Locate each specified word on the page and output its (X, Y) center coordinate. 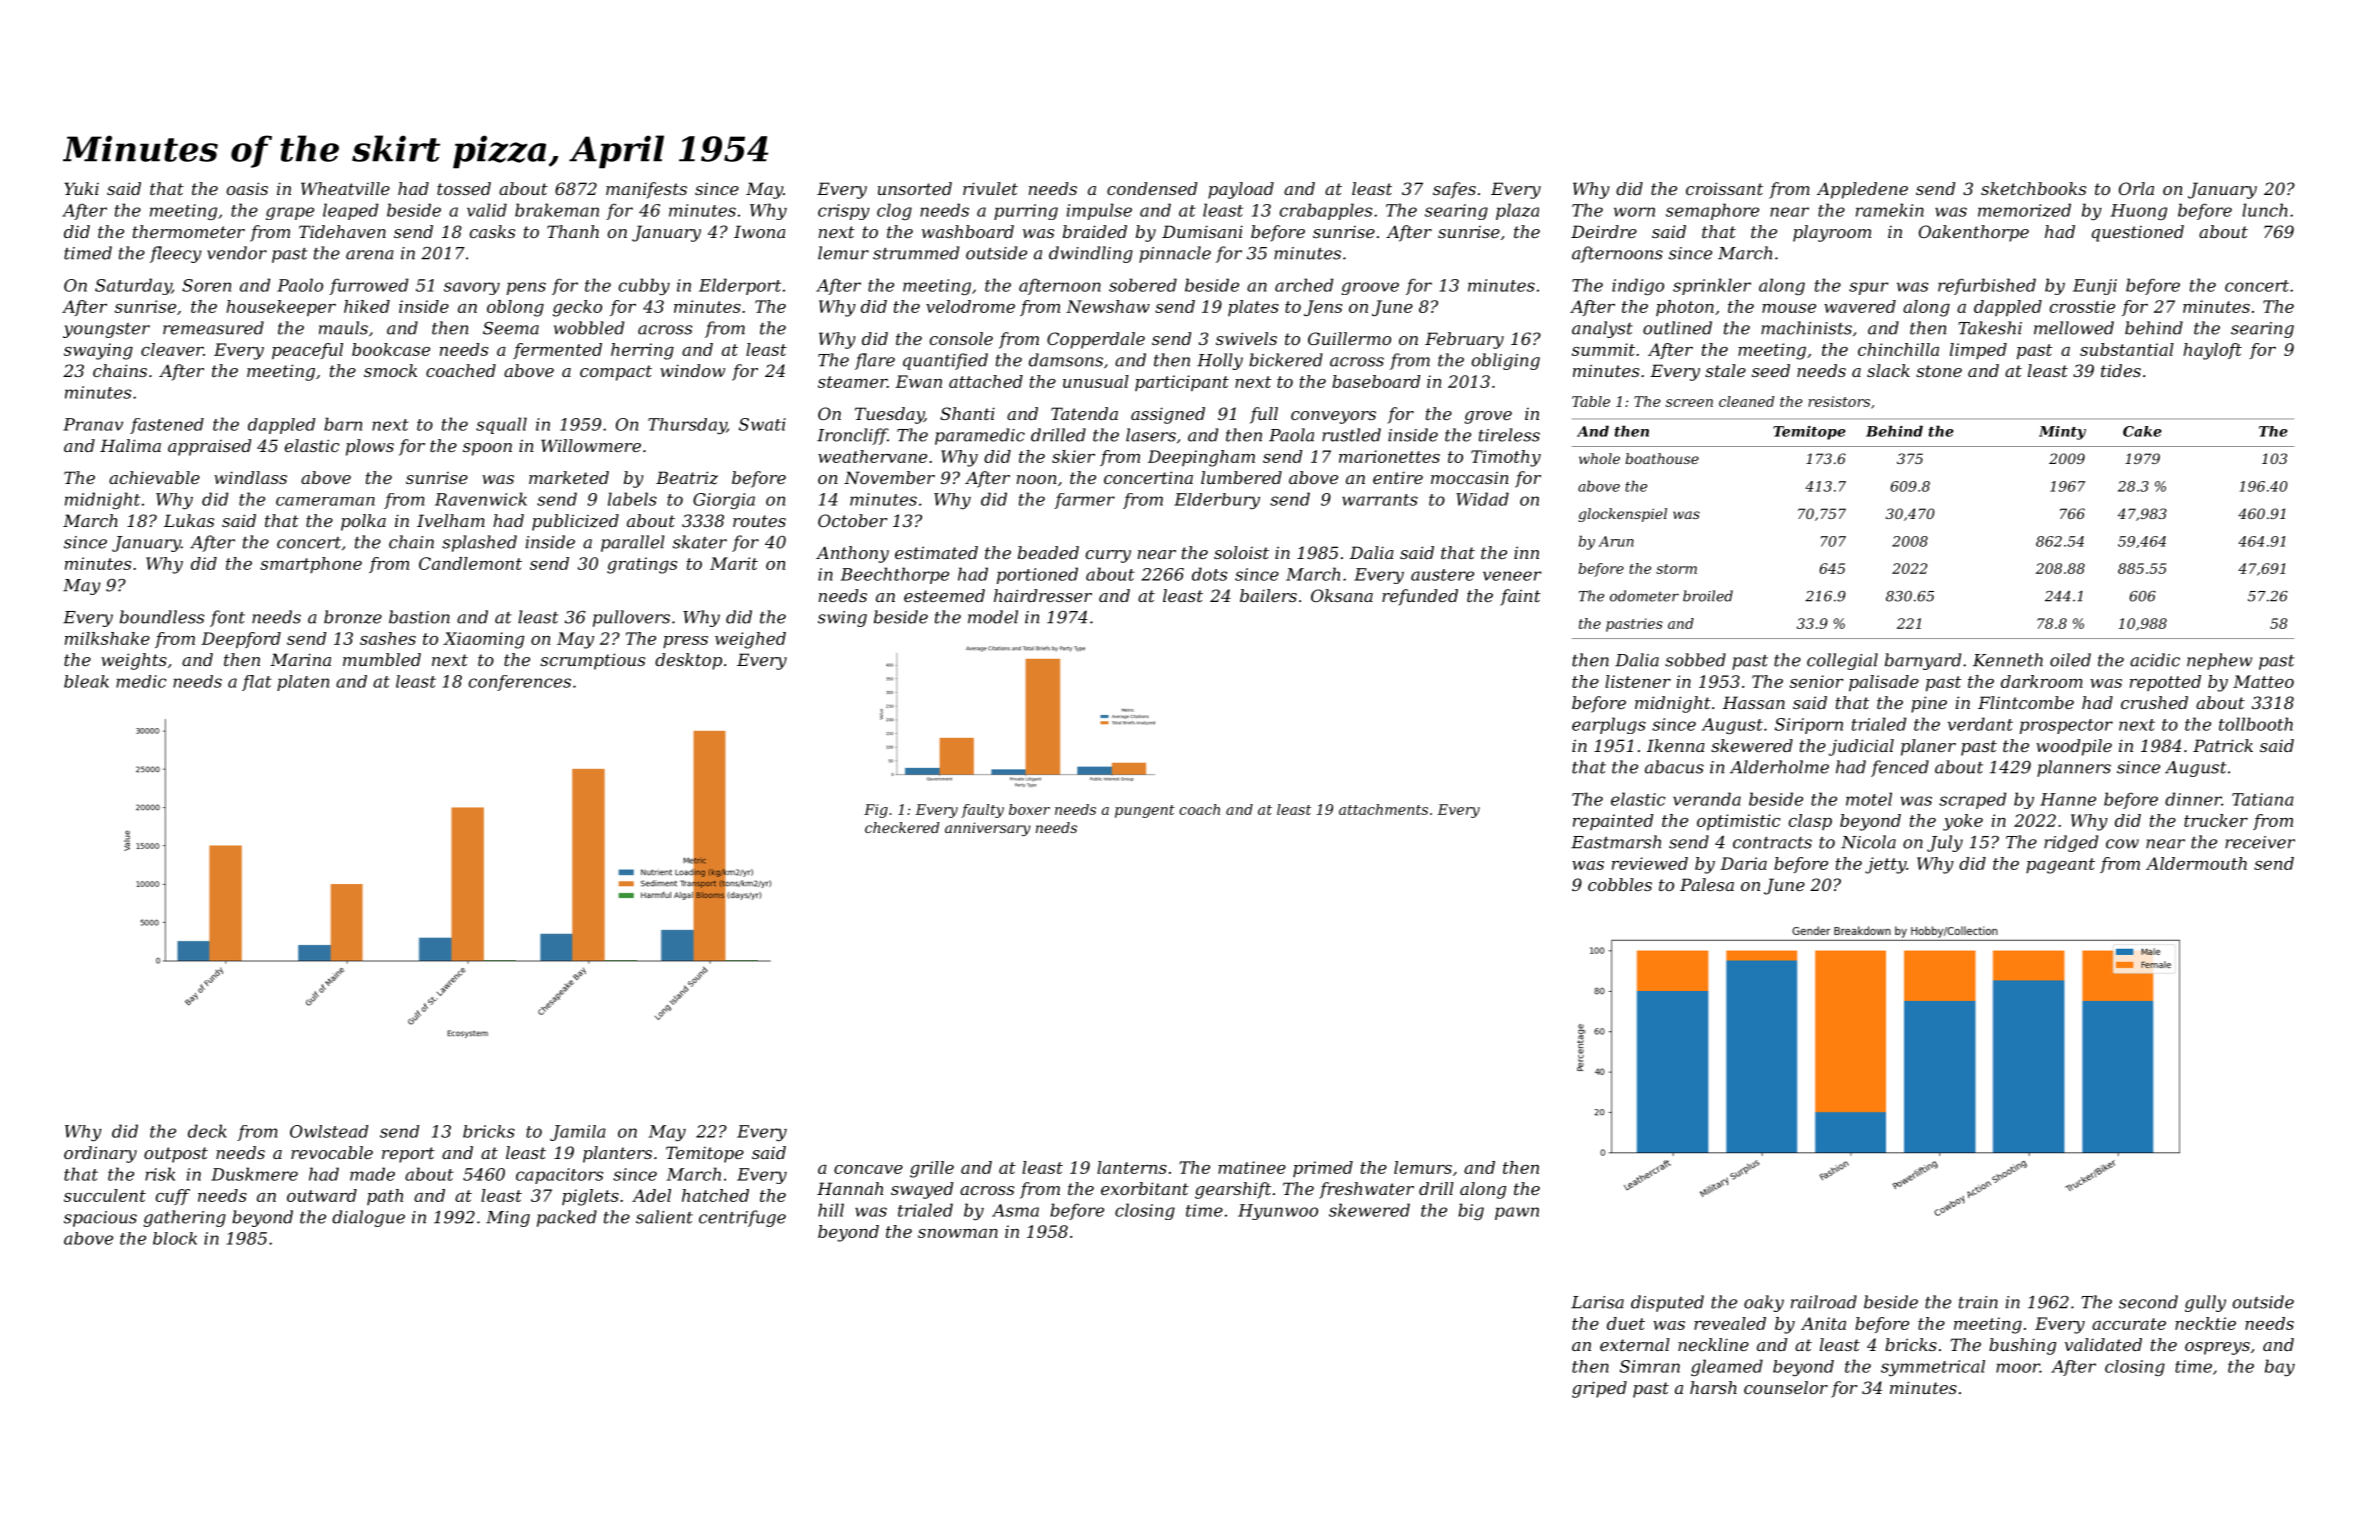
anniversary (988, 829)
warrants (1380, 500)
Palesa (1707, 884)
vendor (237, 253)
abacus (1674, 767)
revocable (332, 1152)
